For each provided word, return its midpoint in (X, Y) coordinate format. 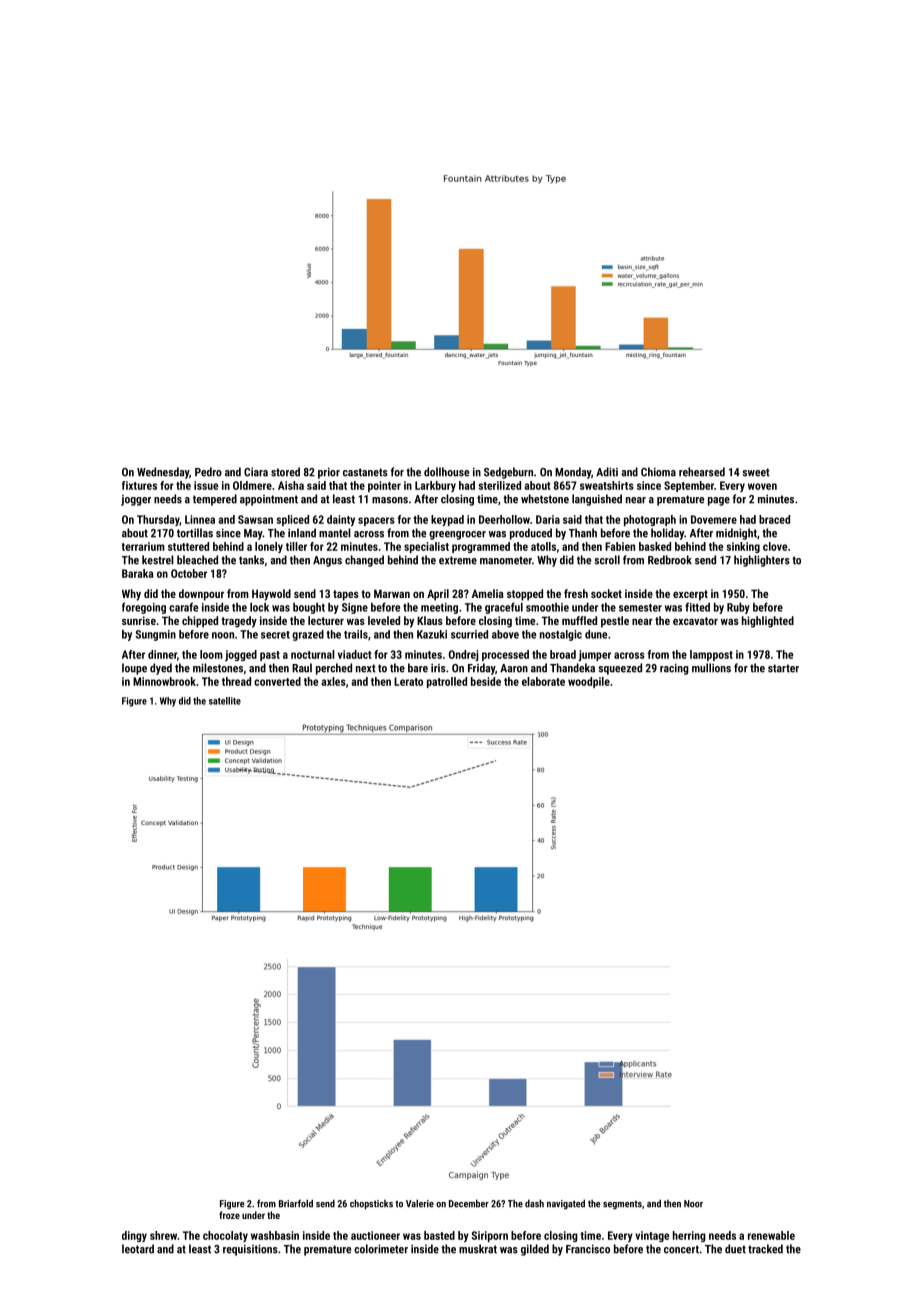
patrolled (447, 682)
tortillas (195, 533)
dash (534, 1203)
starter (783, 668)
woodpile (589, 682)
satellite (225, 701)
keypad (447, 520)
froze (229, 1215)
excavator (695, 621)
